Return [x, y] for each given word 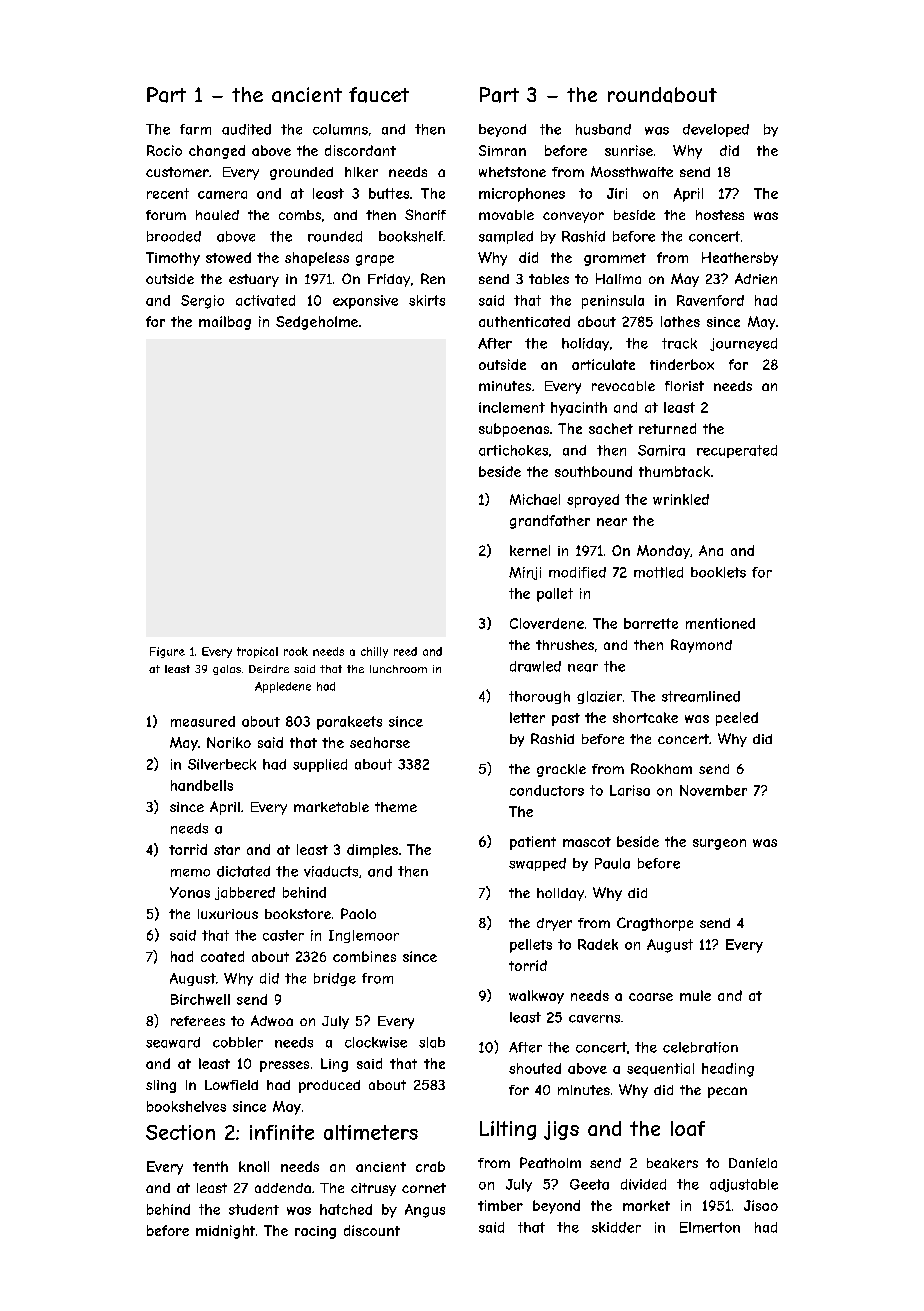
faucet [379, 95]
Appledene [283, 687]
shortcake [645, 717]
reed [405, 651]
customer [177, 172]
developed [716, 130]
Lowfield [231, 1085]
